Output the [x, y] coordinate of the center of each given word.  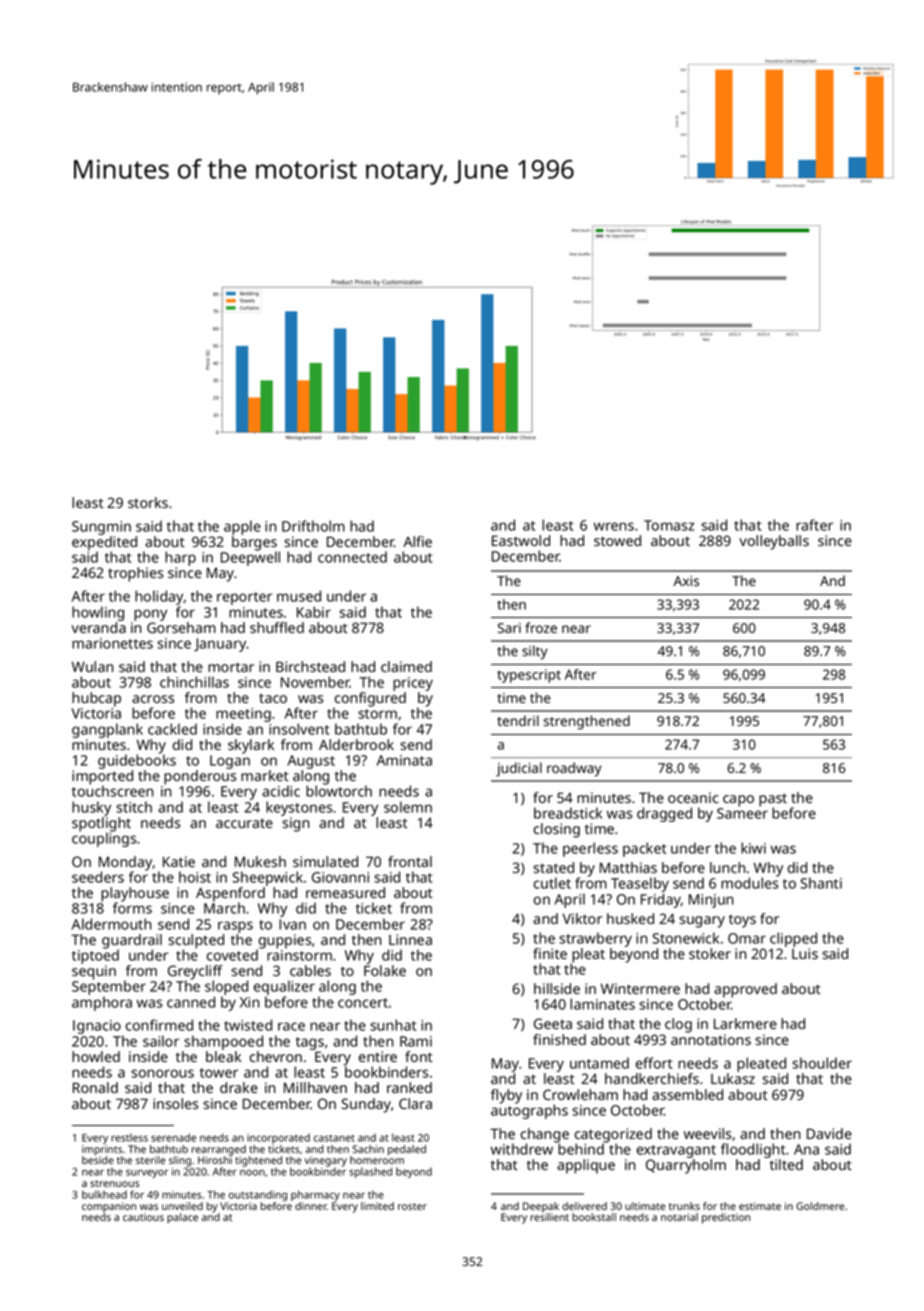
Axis [686, 581]
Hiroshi [215, 1160]
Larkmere [745, 1023]
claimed [406, 666]
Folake [385, 970]
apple [242, 527]
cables [310, 970]
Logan [230, 762]
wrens [614, 526]
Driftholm [313, 526]
